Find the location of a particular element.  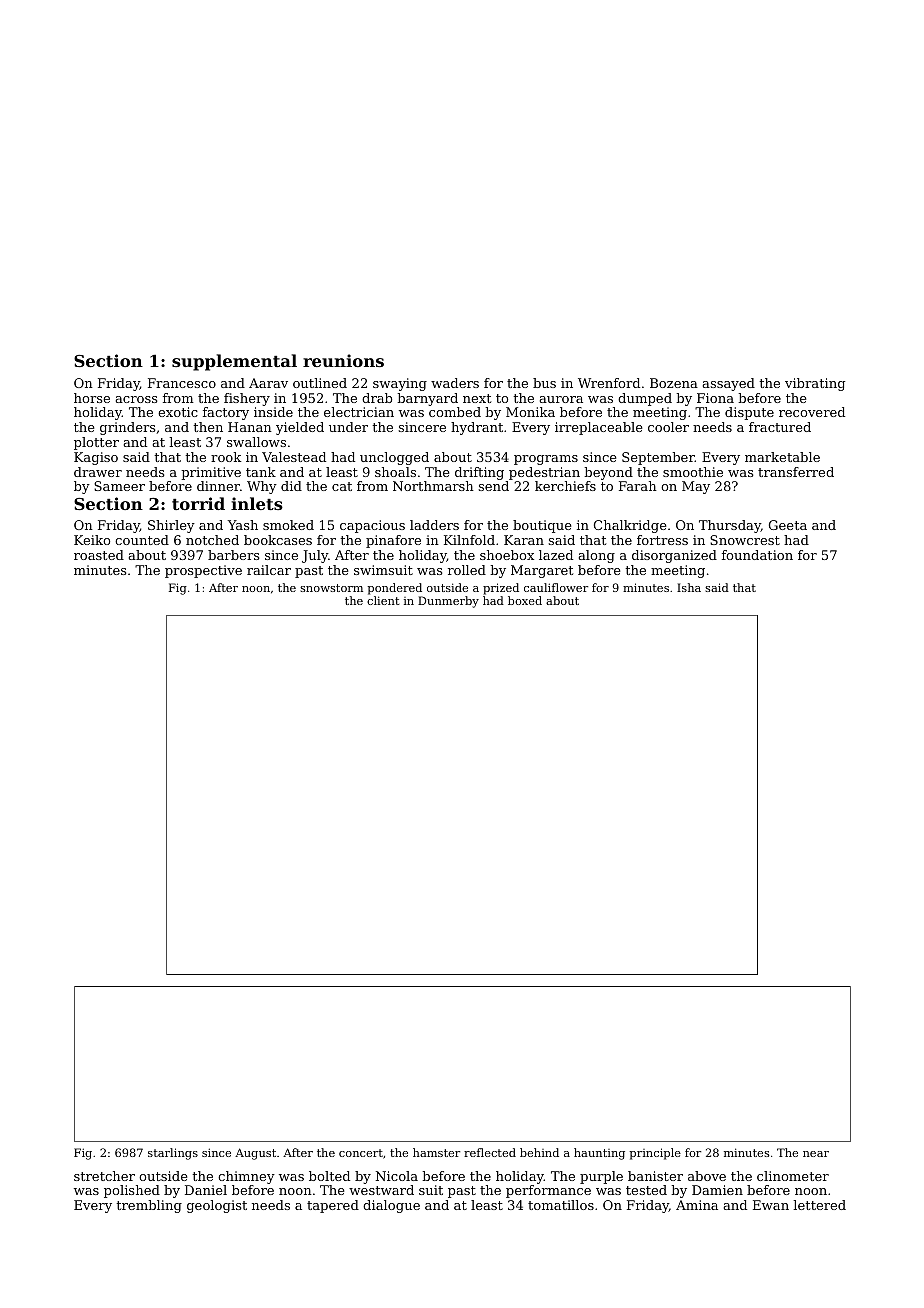

client is located at coordinates (383, 600).
